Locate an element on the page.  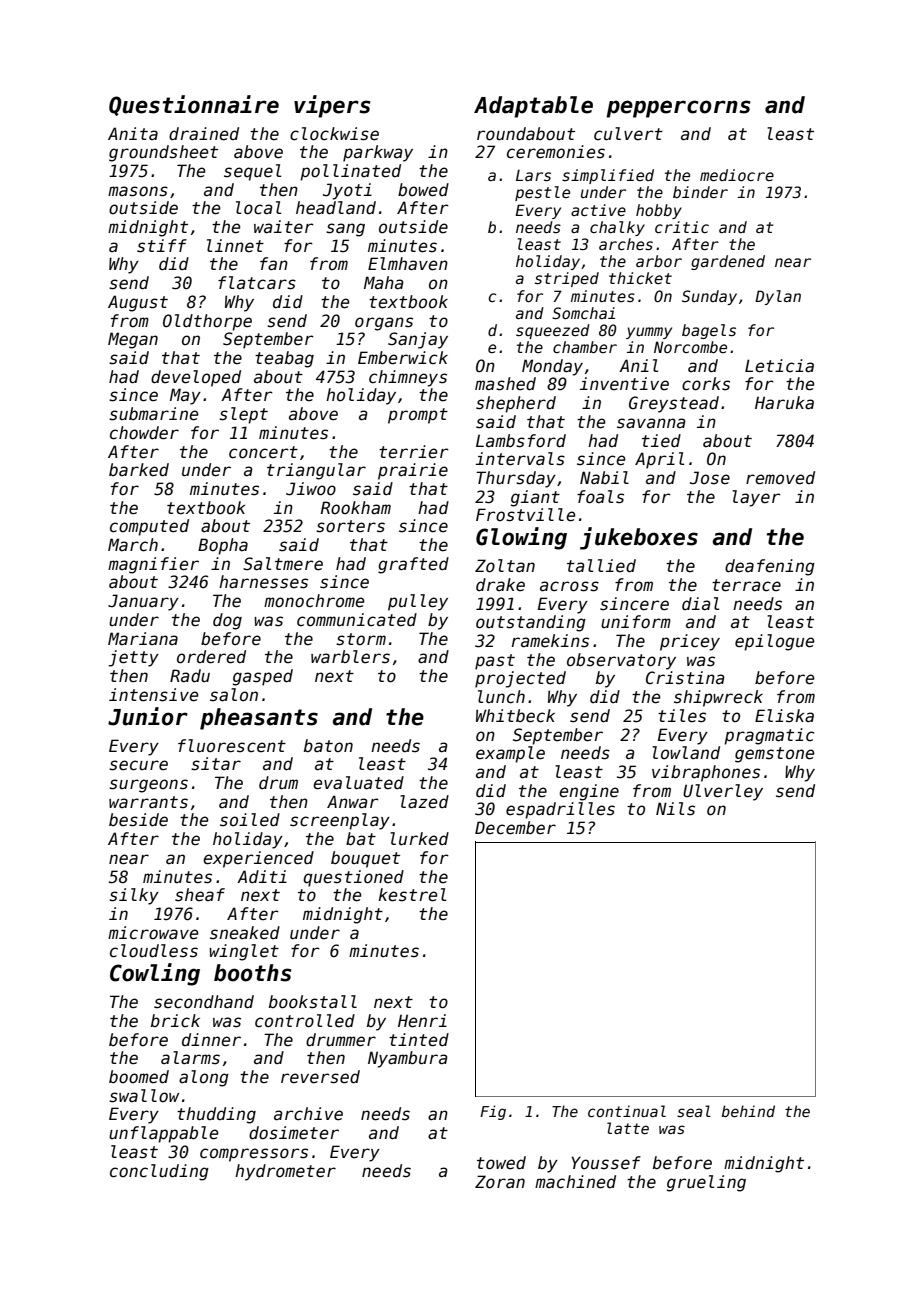
terrace is located at coordinates (746, 585).
